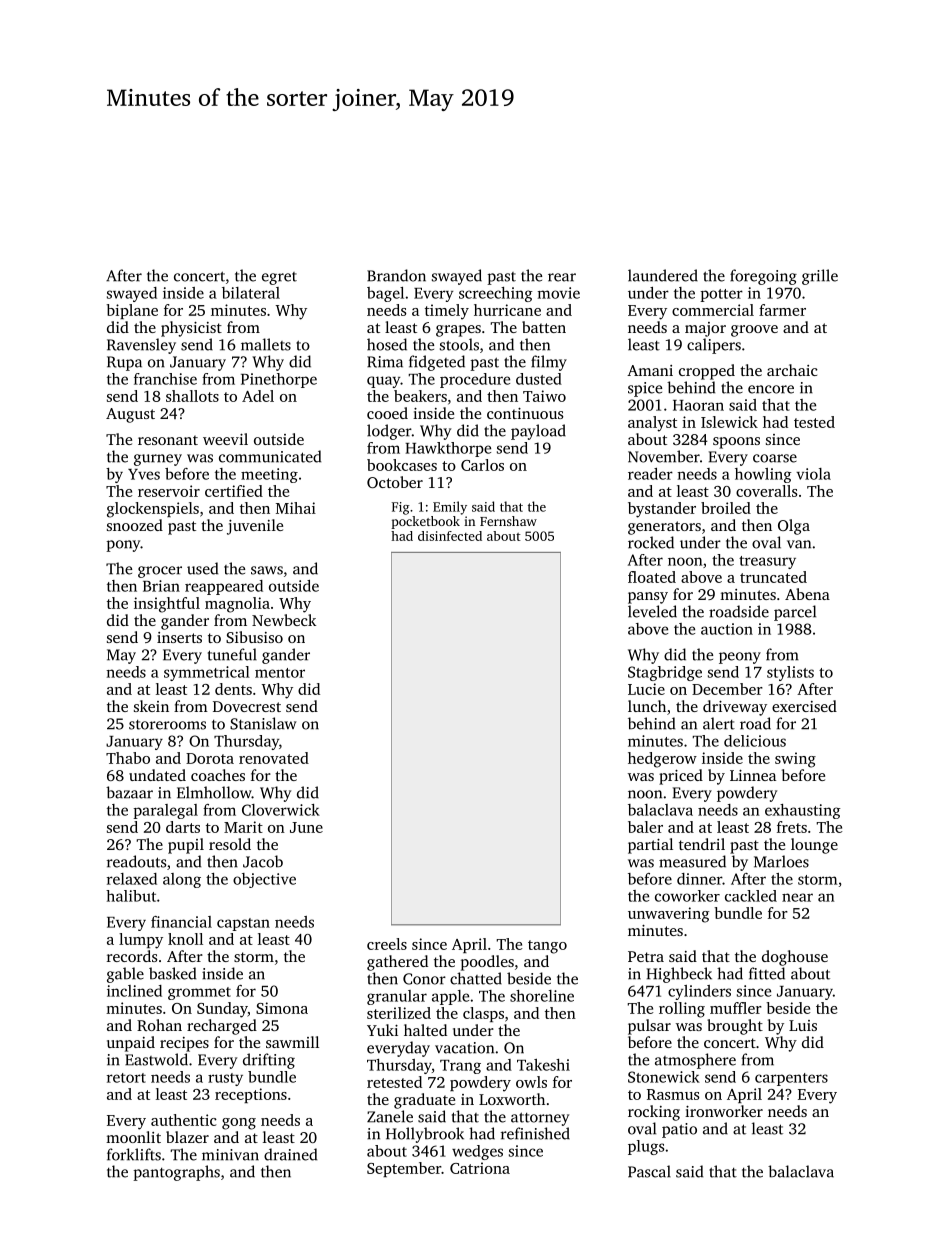  What do you see at coordinates (191, 329) in the screenshot?
I see `physicist` at bounding box center [191, 329].
